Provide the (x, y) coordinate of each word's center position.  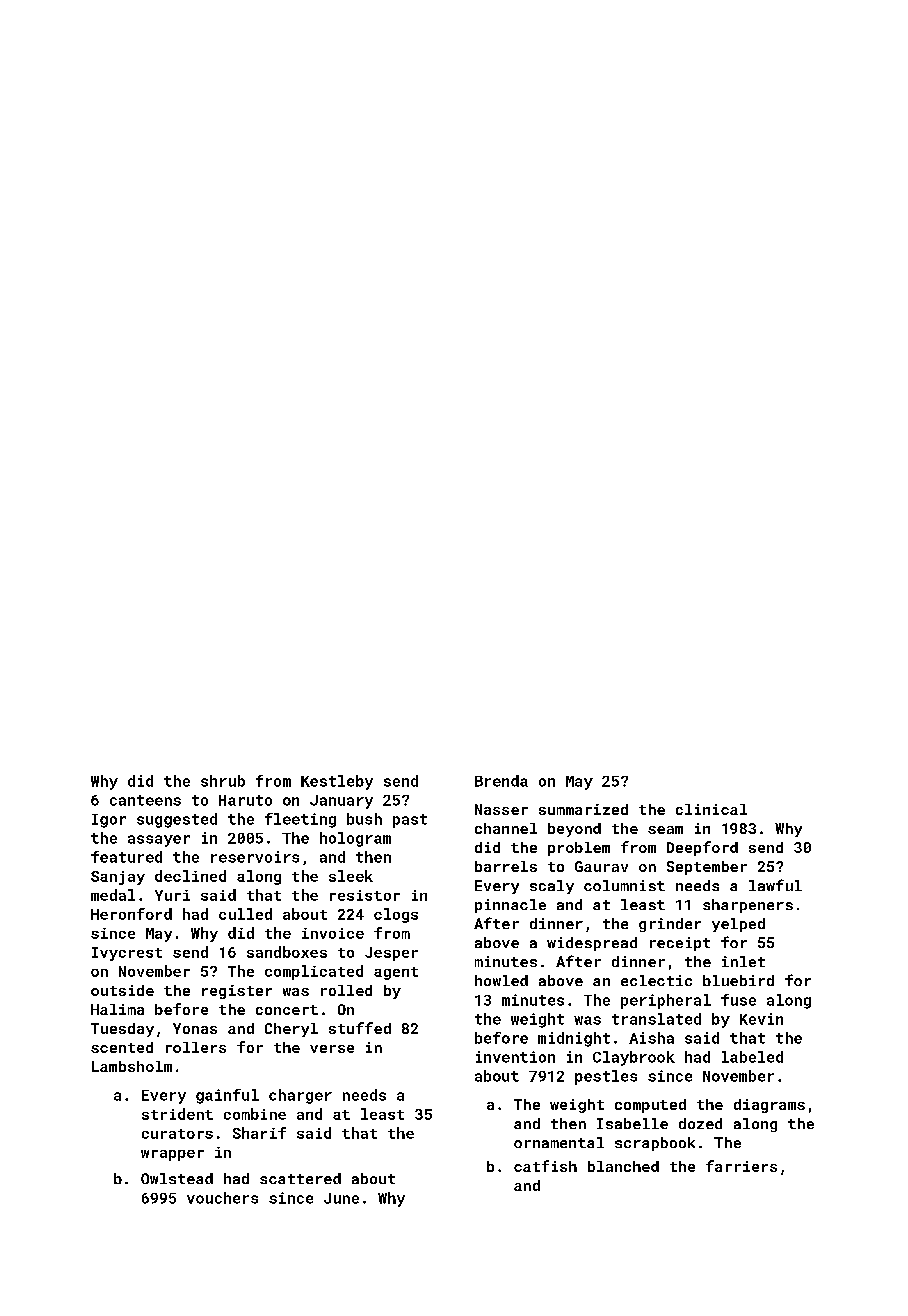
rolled (346, 990)
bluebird (738, 980)
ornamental (559, 1142)
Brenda (501, 781)
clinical (711, 809)
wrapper (172, 1155)
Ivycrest (127, 954)
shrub (223, 781)
